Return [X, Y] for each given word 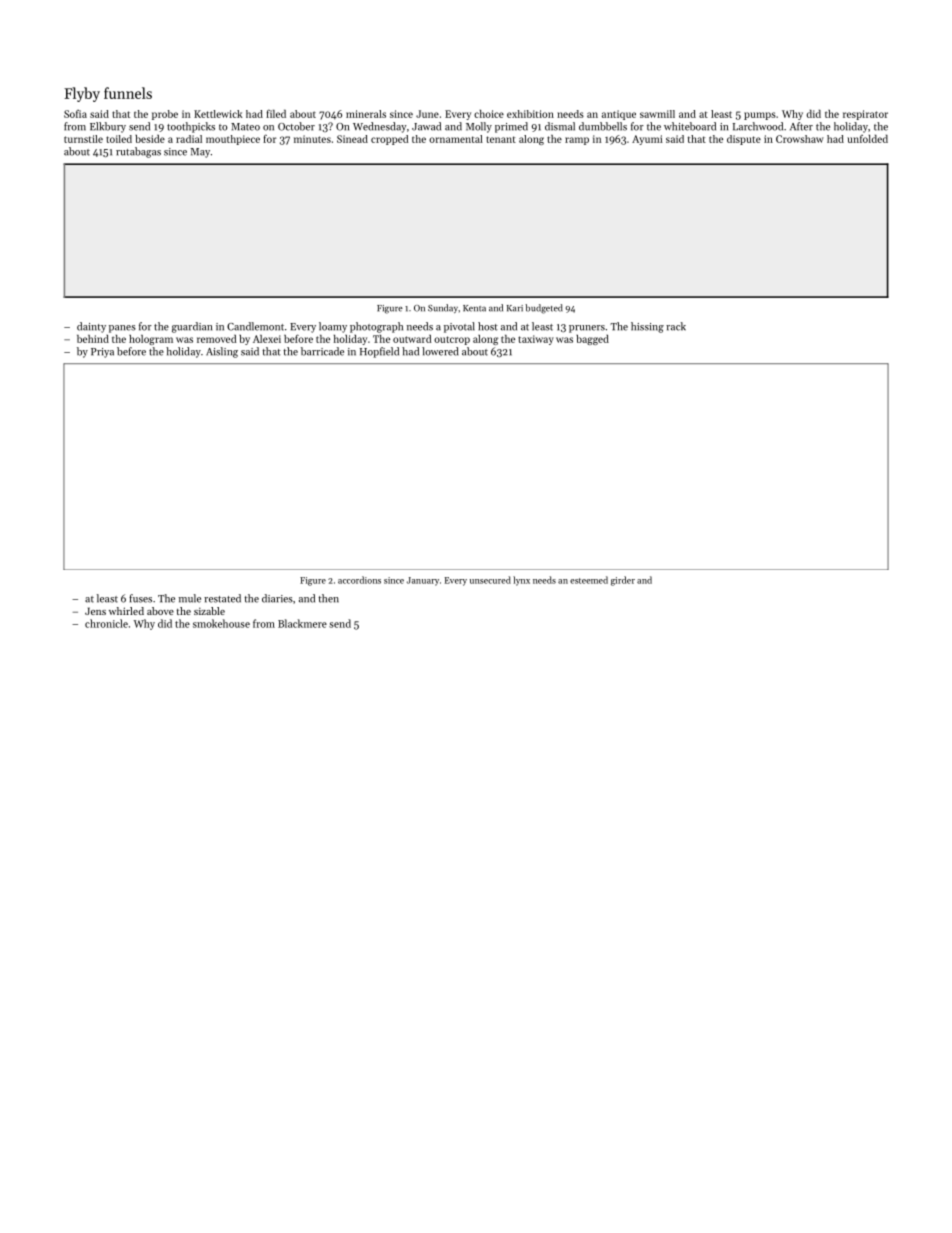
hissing [647, 327]
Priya [102, 353]
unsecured [490, 580]
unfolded [867, 139]
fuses [140, 598]
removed [216, 339]
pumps [760, 116]
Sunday [443, 308]
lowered [440, 351]
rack [676, 326]
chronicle [106, 623]
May [200, 153]
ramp [577, 141]
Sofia [75, 114]
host [488, 326]
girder [623, 581]
